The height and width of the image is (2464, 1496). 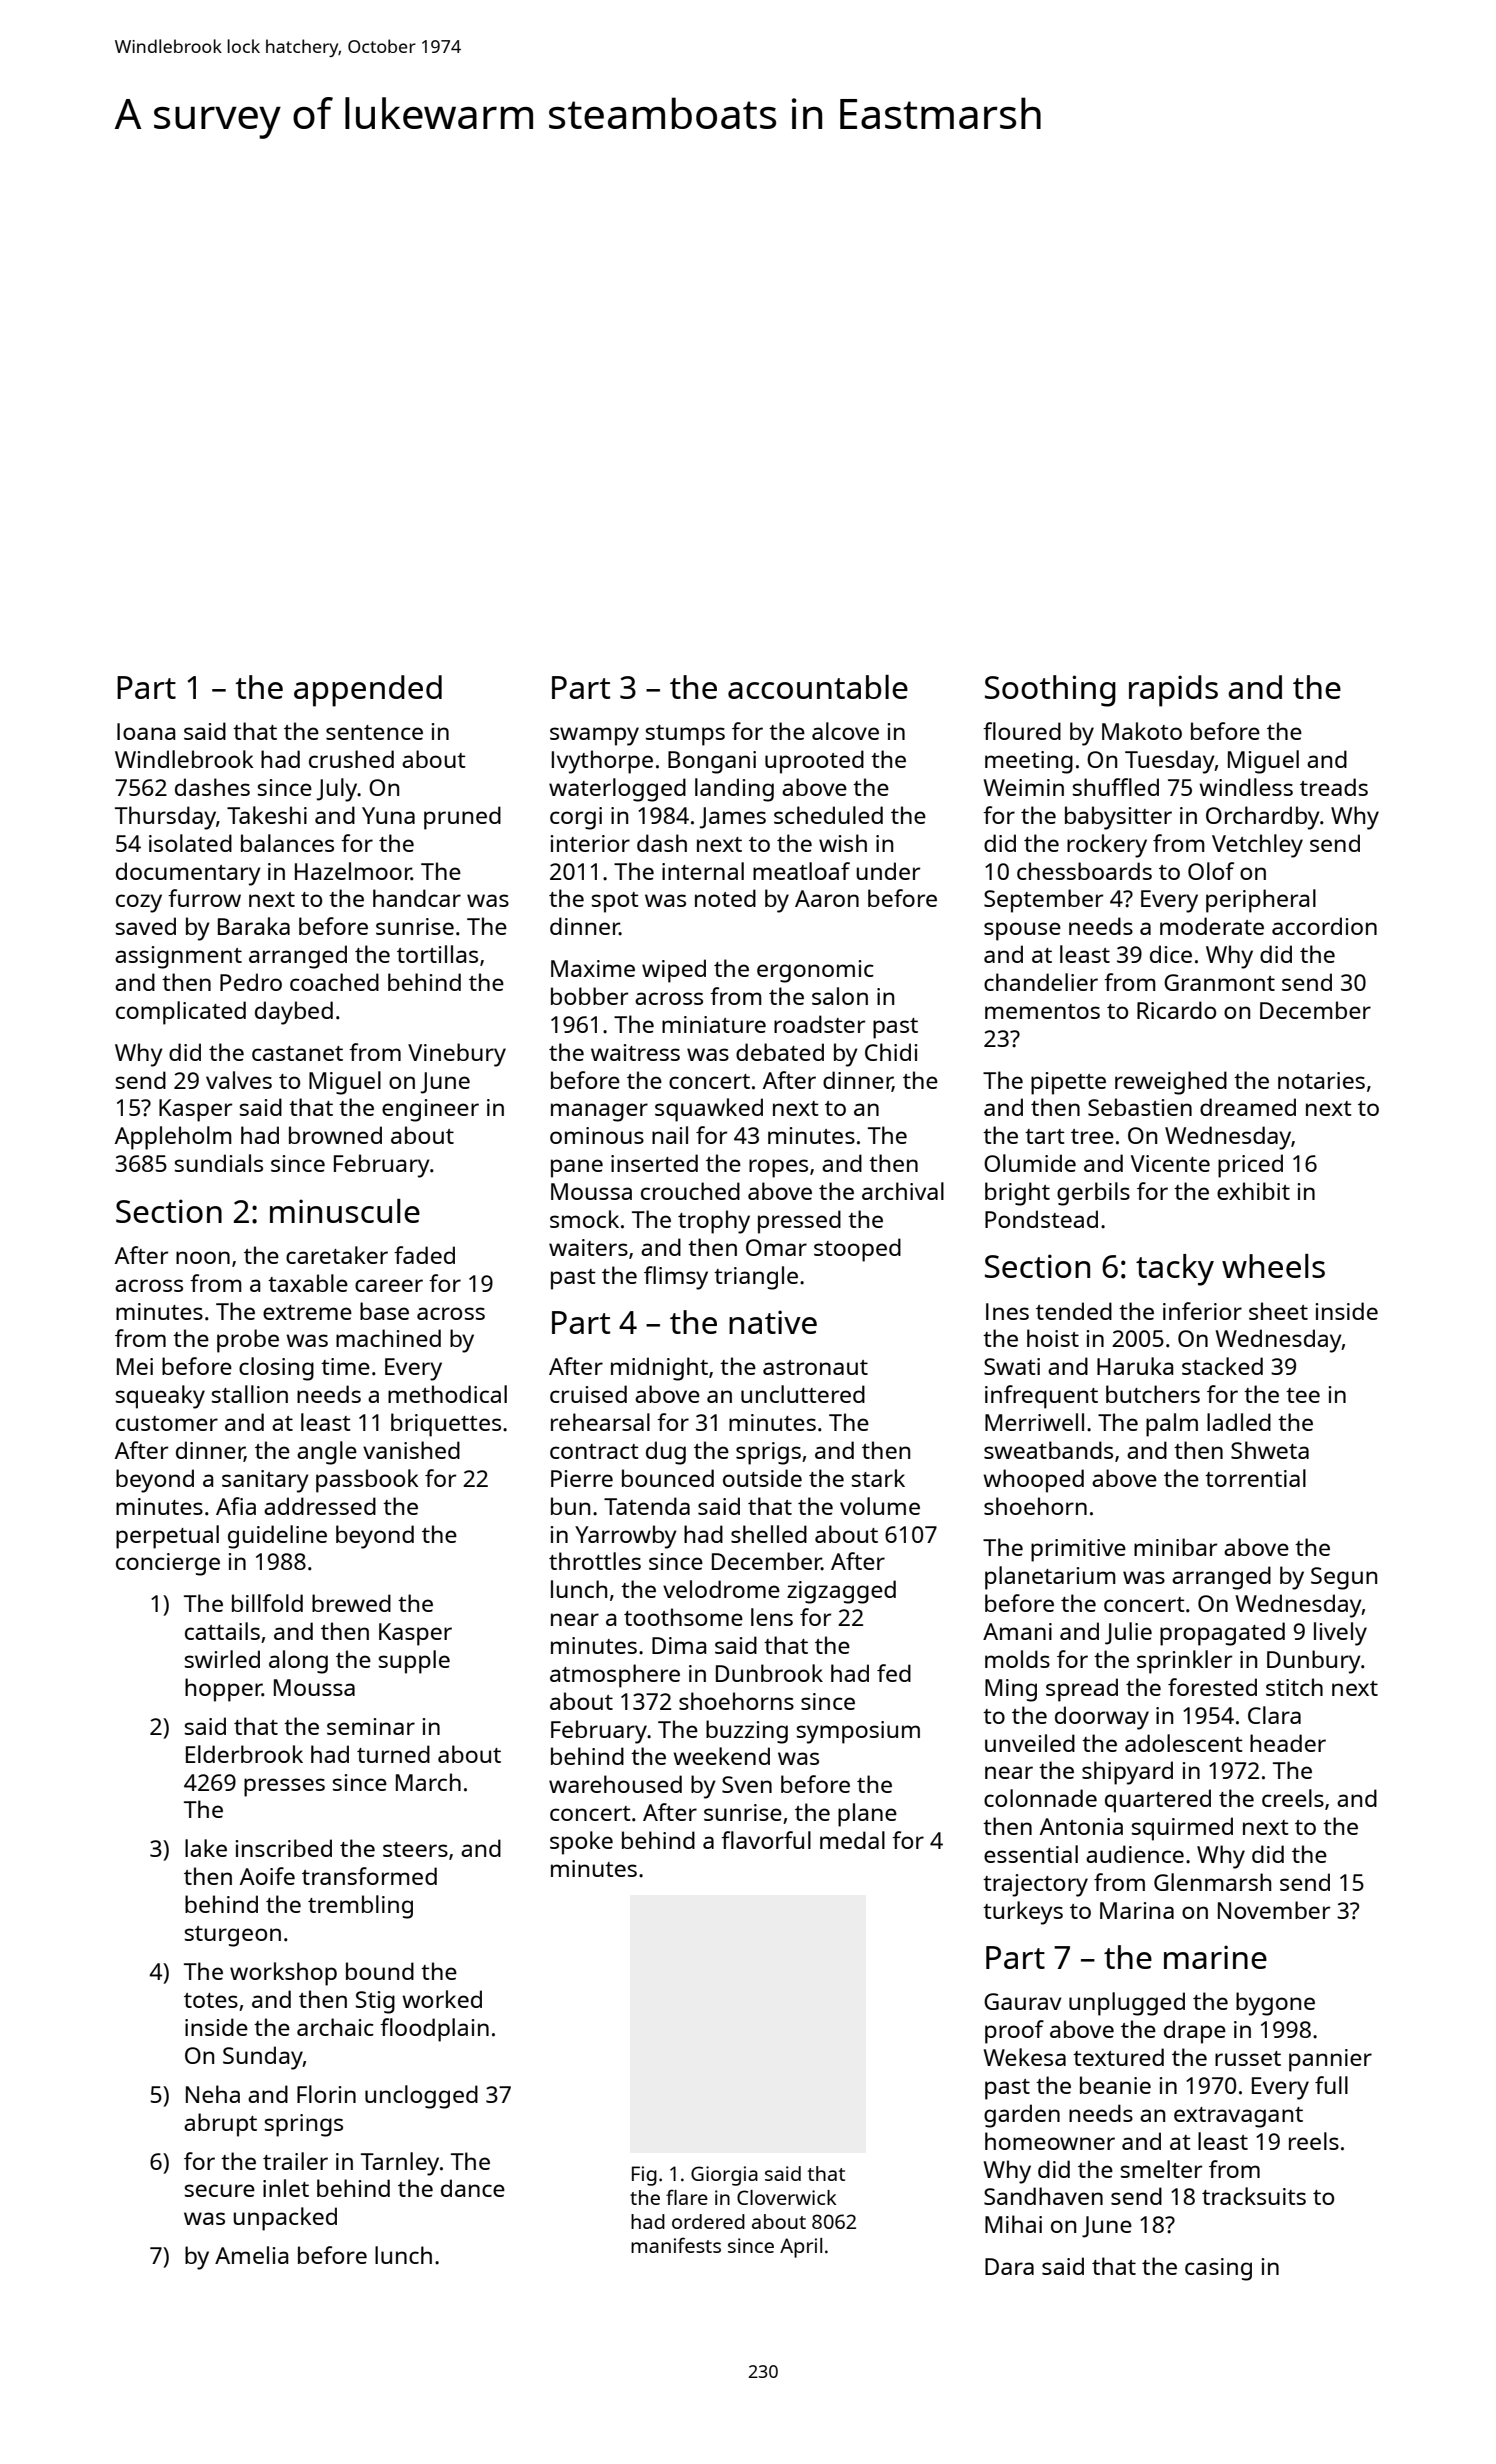 What do you see at coordinates (615, 902) in the image?
I see `spot` at bounding box center [615, 902].
